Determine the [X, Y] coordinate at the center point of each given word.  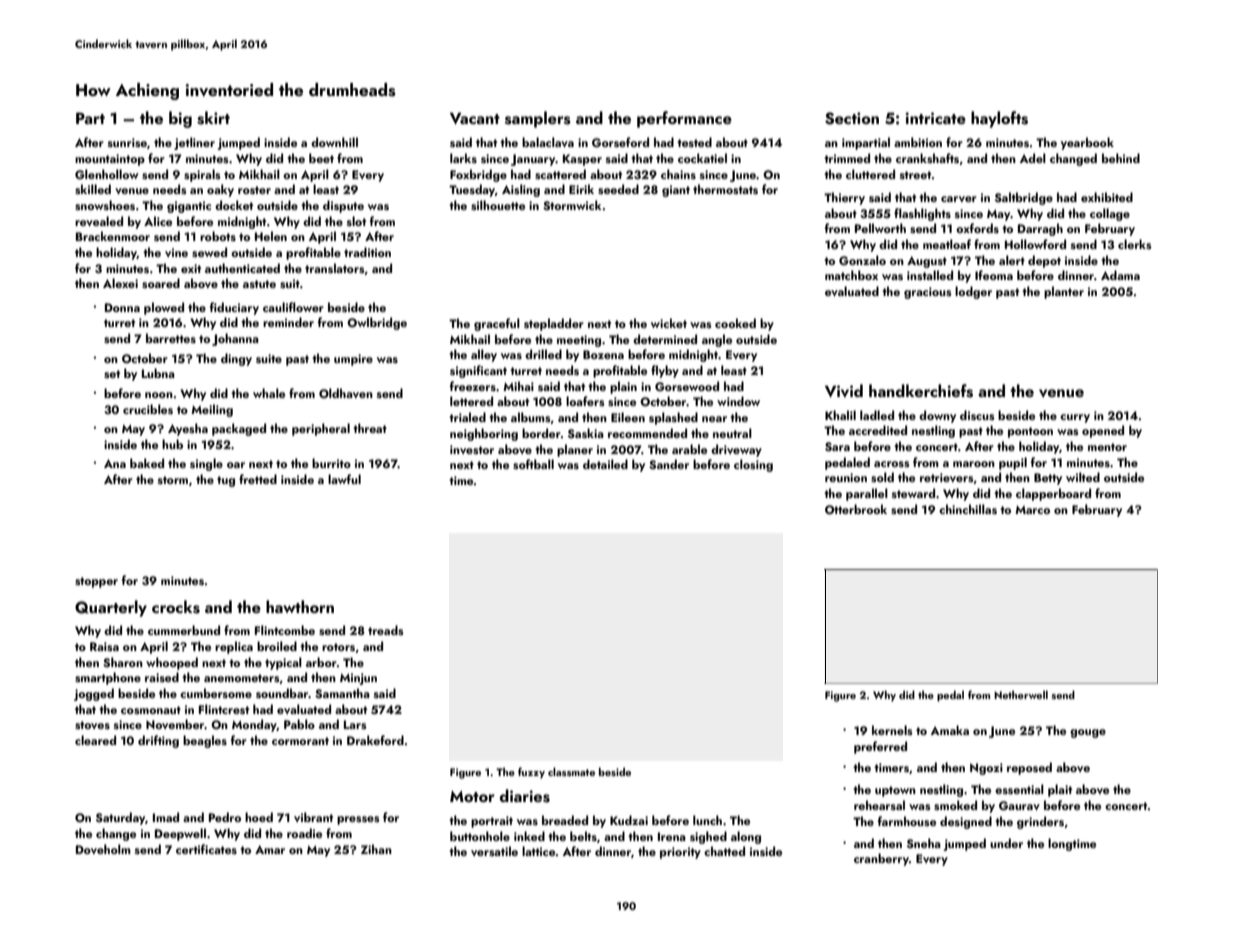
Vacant [475, 118]
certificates [206, 849]
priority [680, 853]
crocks [176, 607]
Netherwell [1021, 694]
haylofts [999, 119]
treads [386, 630]
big [180, 119]
